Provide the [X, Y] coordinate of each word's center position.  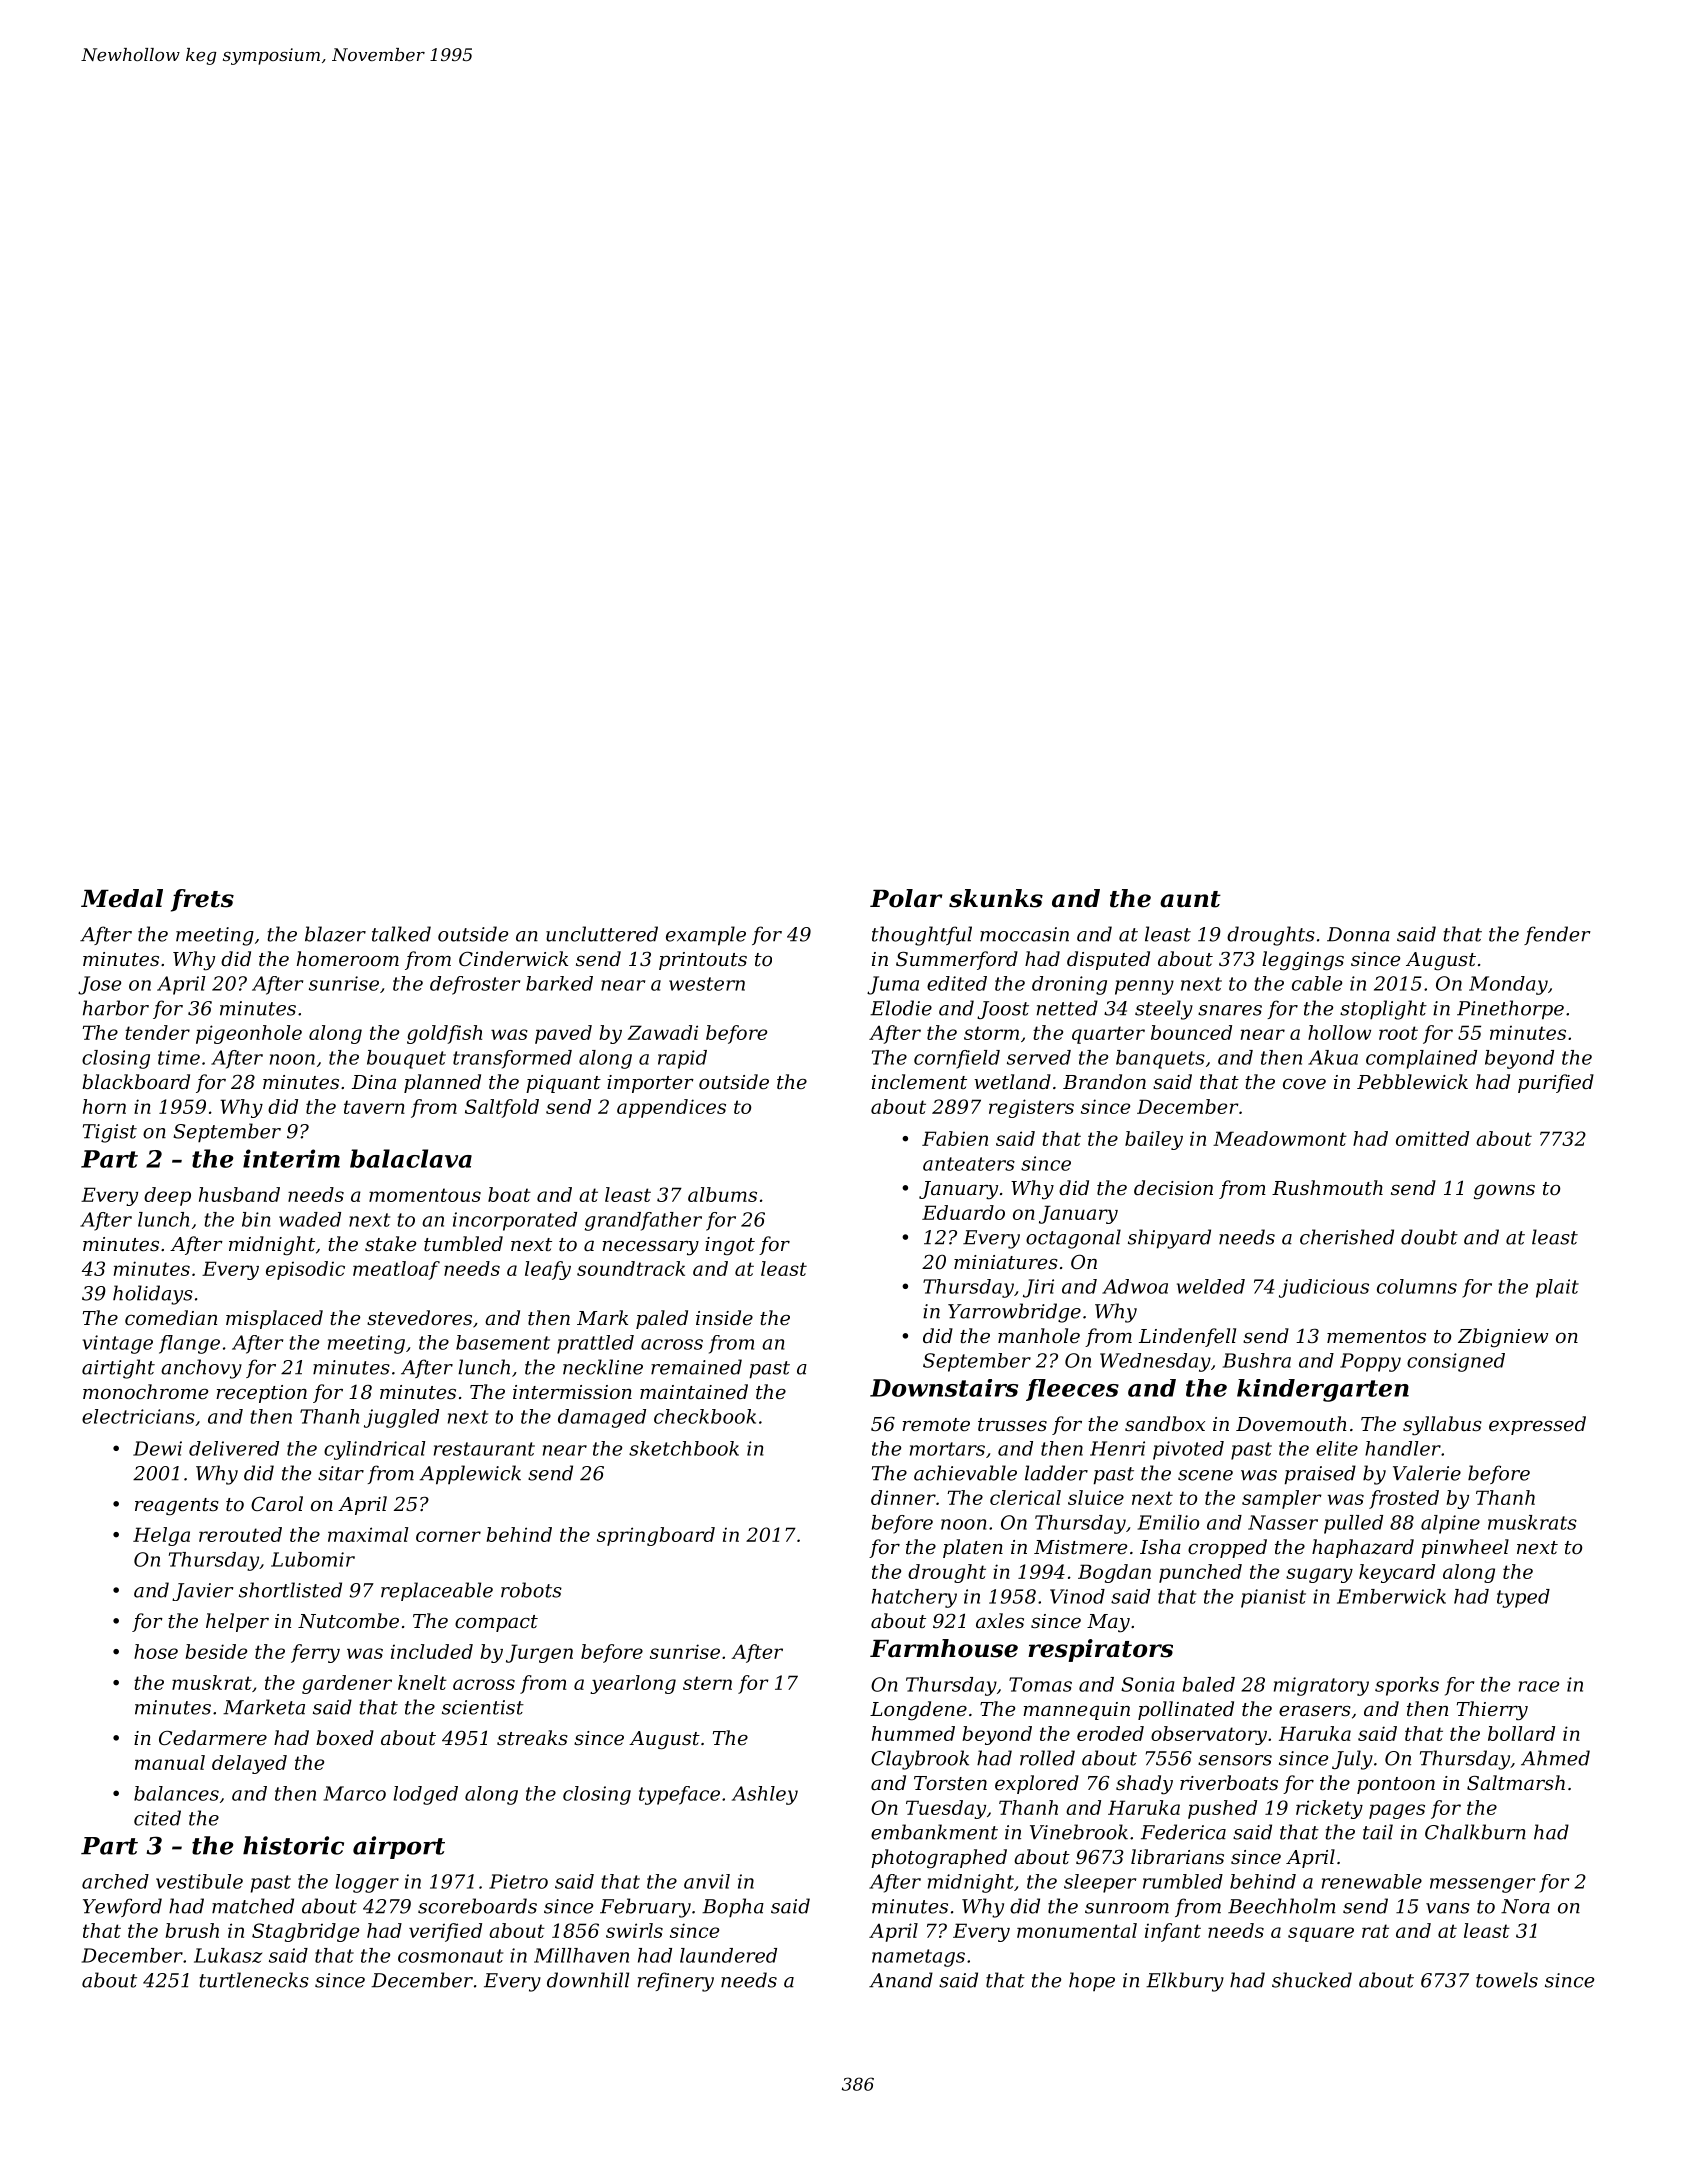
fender [1557, 935]
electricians [138, 1416]
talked [401, 934]
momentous [425, 1195]
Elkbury [1185, 1982]
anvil [707, 1881]
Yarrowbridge [1014, 1313]
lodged [425, 1795]
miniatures [1006, 1262]
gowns [1504, 1192]
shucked [1312, 1980]
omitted [1432, 1138]
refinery [676, 1982]
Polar [906, 898]
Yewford [122, 1907]
